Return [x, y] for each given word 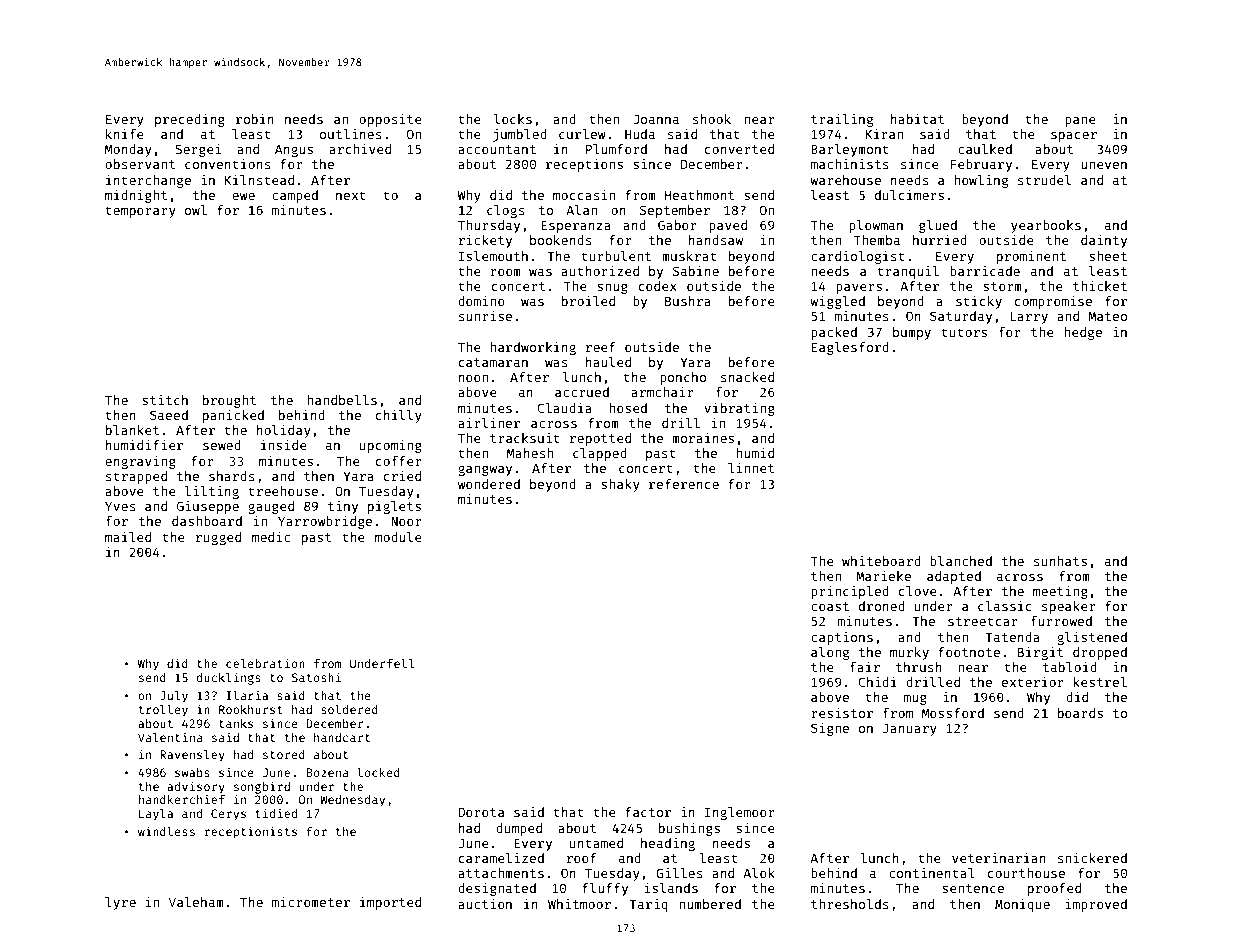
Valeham [196, 902]
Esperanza [576, 226]
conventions [228, 164]
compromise [1053, 302]
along [830, 653]
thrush [919, 667]
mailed [128, 537]
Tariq [648, 905]
